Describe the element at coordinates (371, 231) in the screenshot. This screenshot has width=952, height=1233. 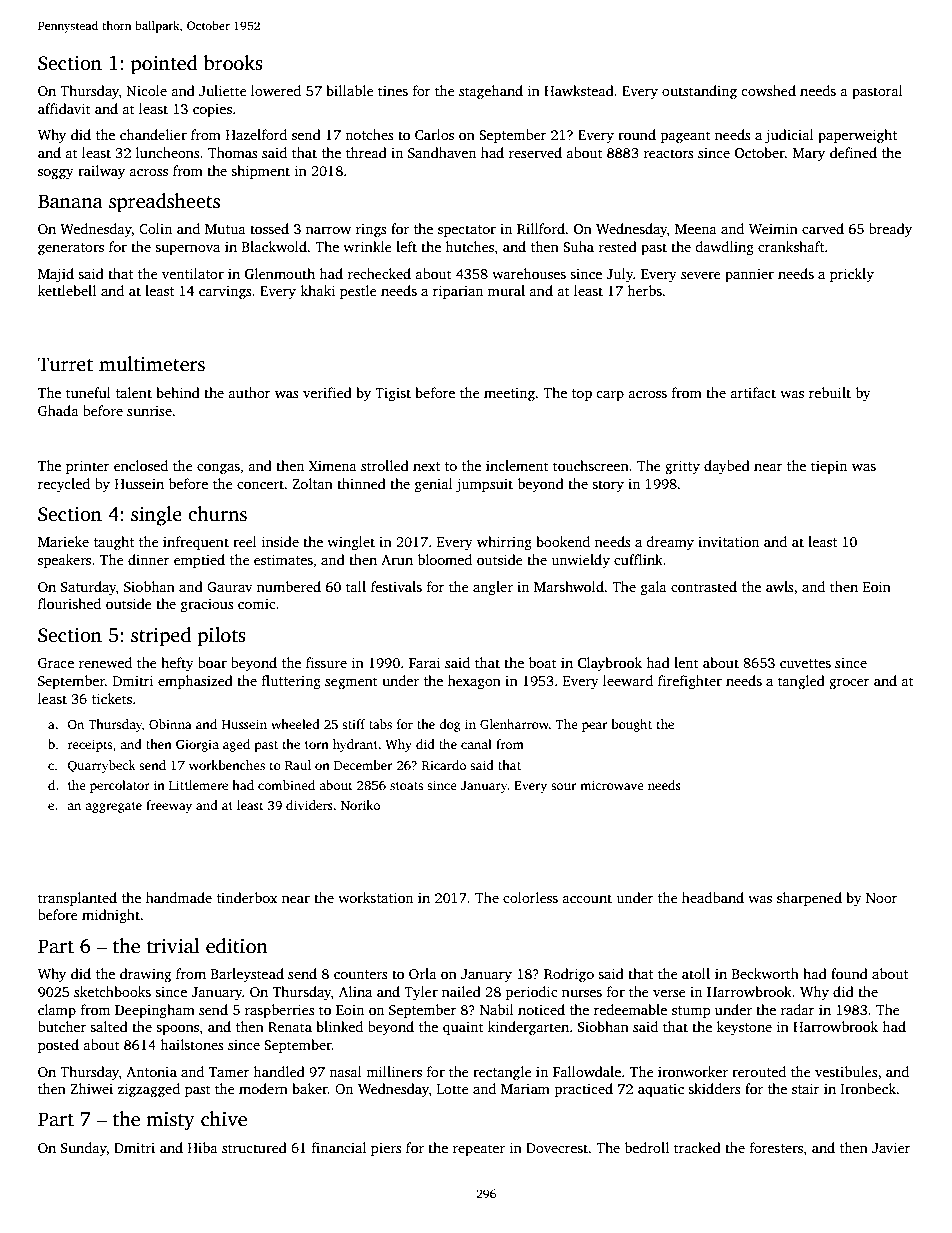
I see `rings` at that location.
